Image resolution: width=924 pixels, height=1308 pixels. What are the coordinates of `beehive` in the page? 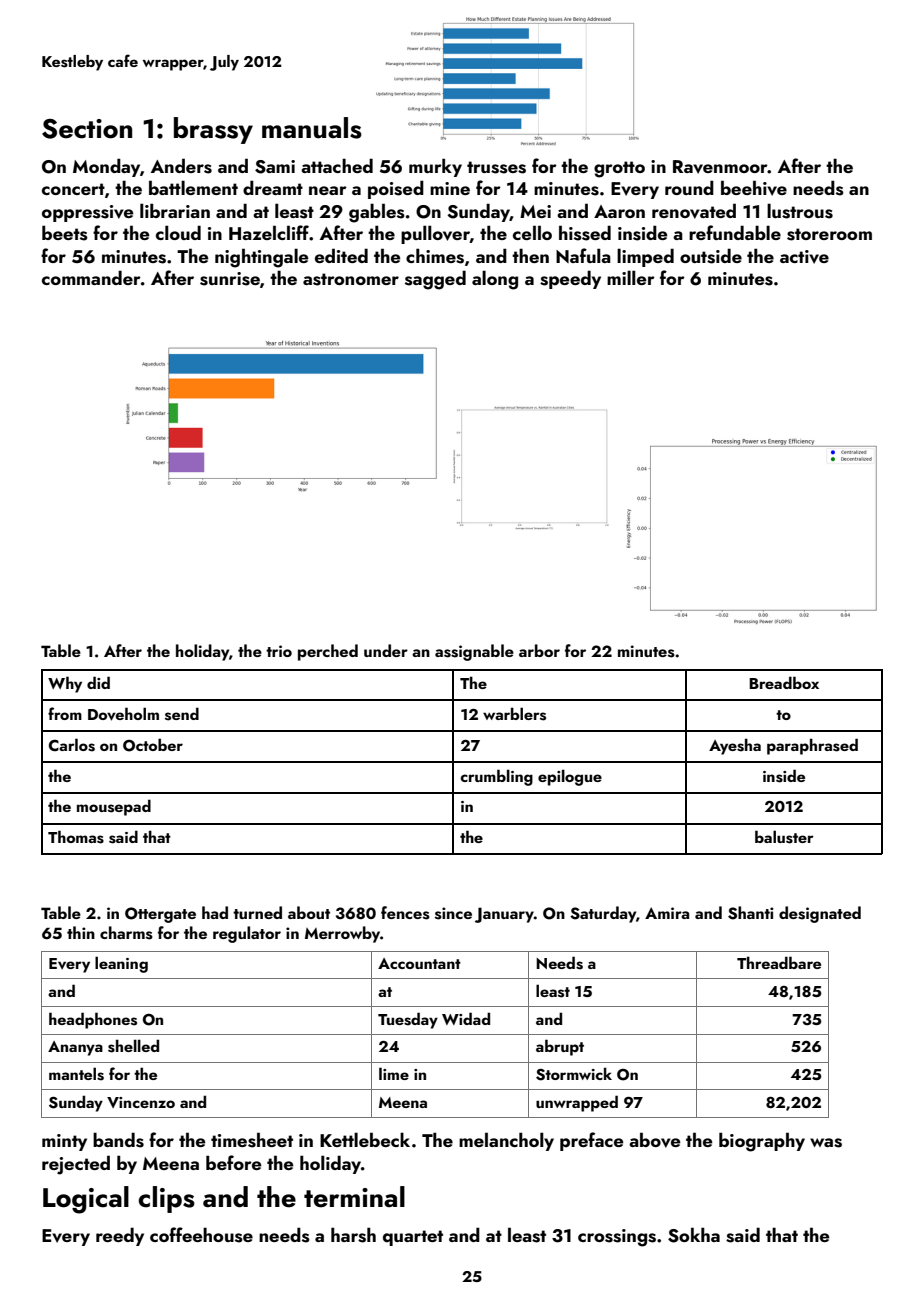 It's located at (754, 188).
